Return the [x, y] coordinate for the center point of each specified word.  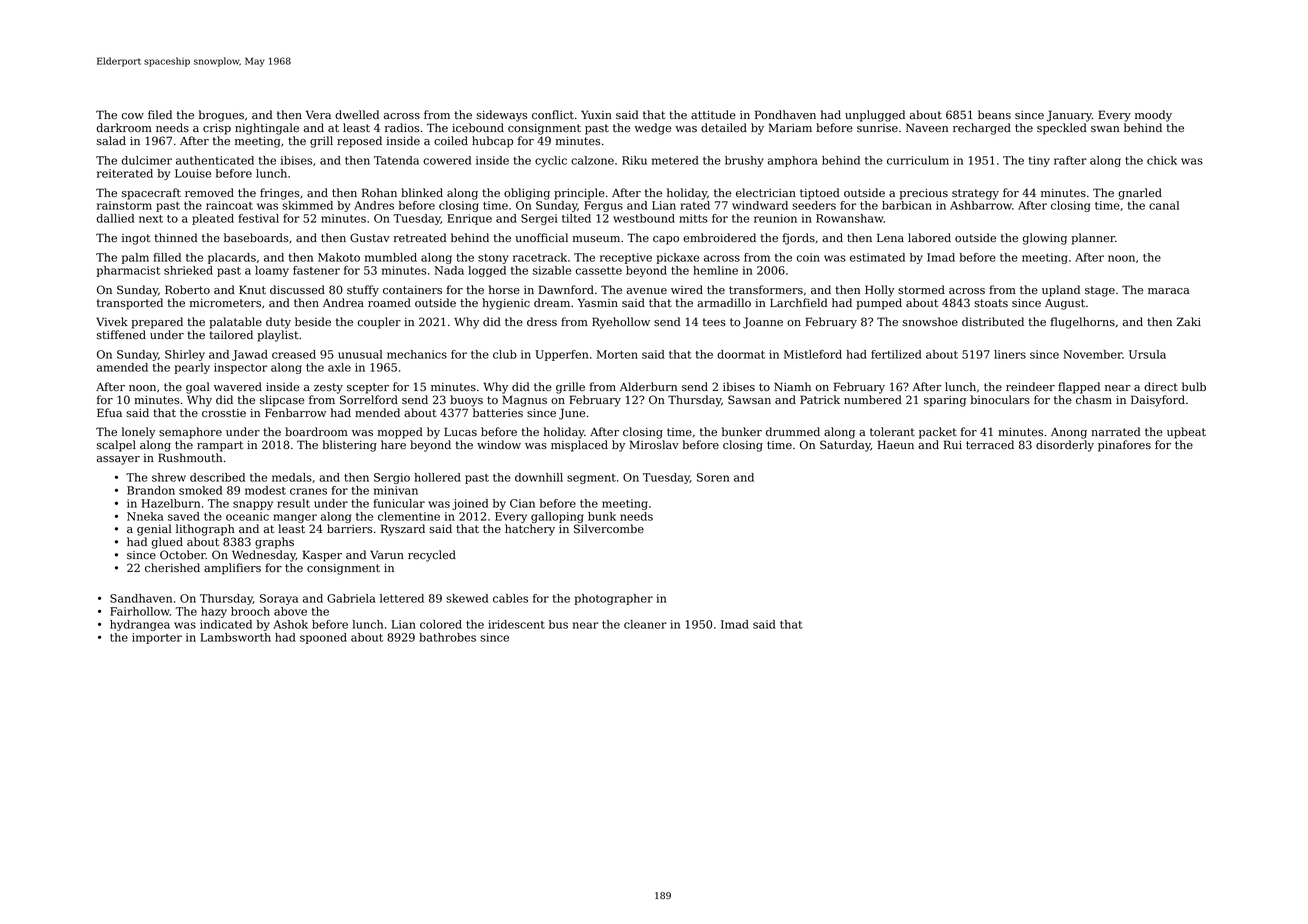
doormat [741, 354]
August [1065, 304]
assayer [118, 460]
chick [1162, 160]
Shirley [185, 355]
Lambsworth [235, 637]
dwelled [357, 115]
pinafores [1124, 446]
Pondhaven [785, 115]
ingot [136, 239]
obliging [527, 194]
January [1069, 116]
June [572, 414]
